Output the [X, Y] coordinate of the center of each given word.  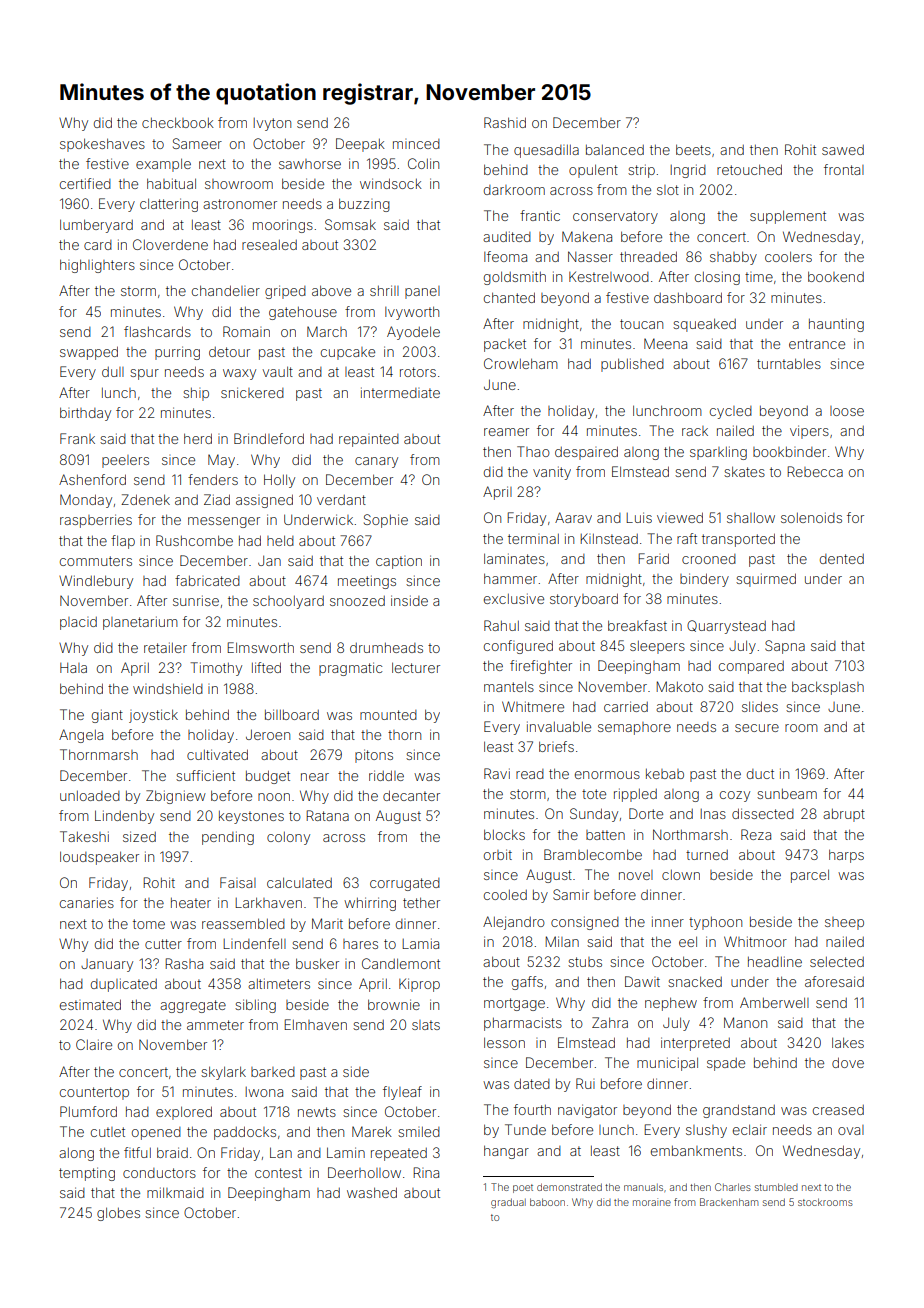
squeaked [704, 325]
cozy [735, 796]
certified [85, 183]
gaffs [527, 983]
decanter [411, 795]
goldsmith [515, 278]
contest [278, 1173]
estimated [90, 1004]
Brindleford [269, 438]
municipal [667, 1064]
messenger [224, 522]
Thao [533, 451]
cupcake [348, 353]
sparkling [718, 453]
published [632, 365]
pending [228, 838]
